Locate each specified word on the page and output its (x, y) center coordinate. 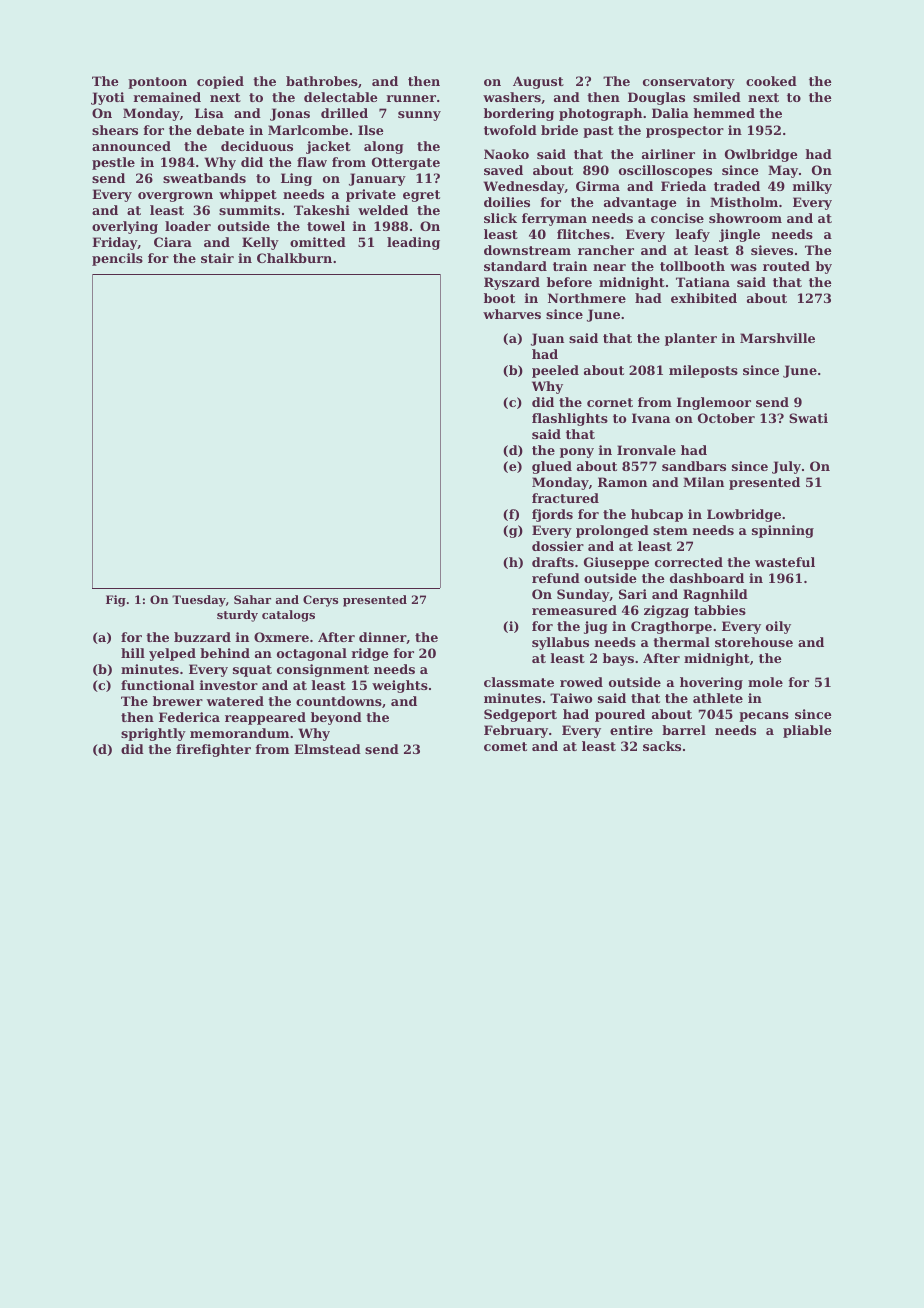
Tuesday (199, 601)
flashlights (570, 419)
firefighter (213, 750)
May (783, 171)
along (384, 147)
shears (115, 130)
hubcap (657, 515)
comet (505, 746)
